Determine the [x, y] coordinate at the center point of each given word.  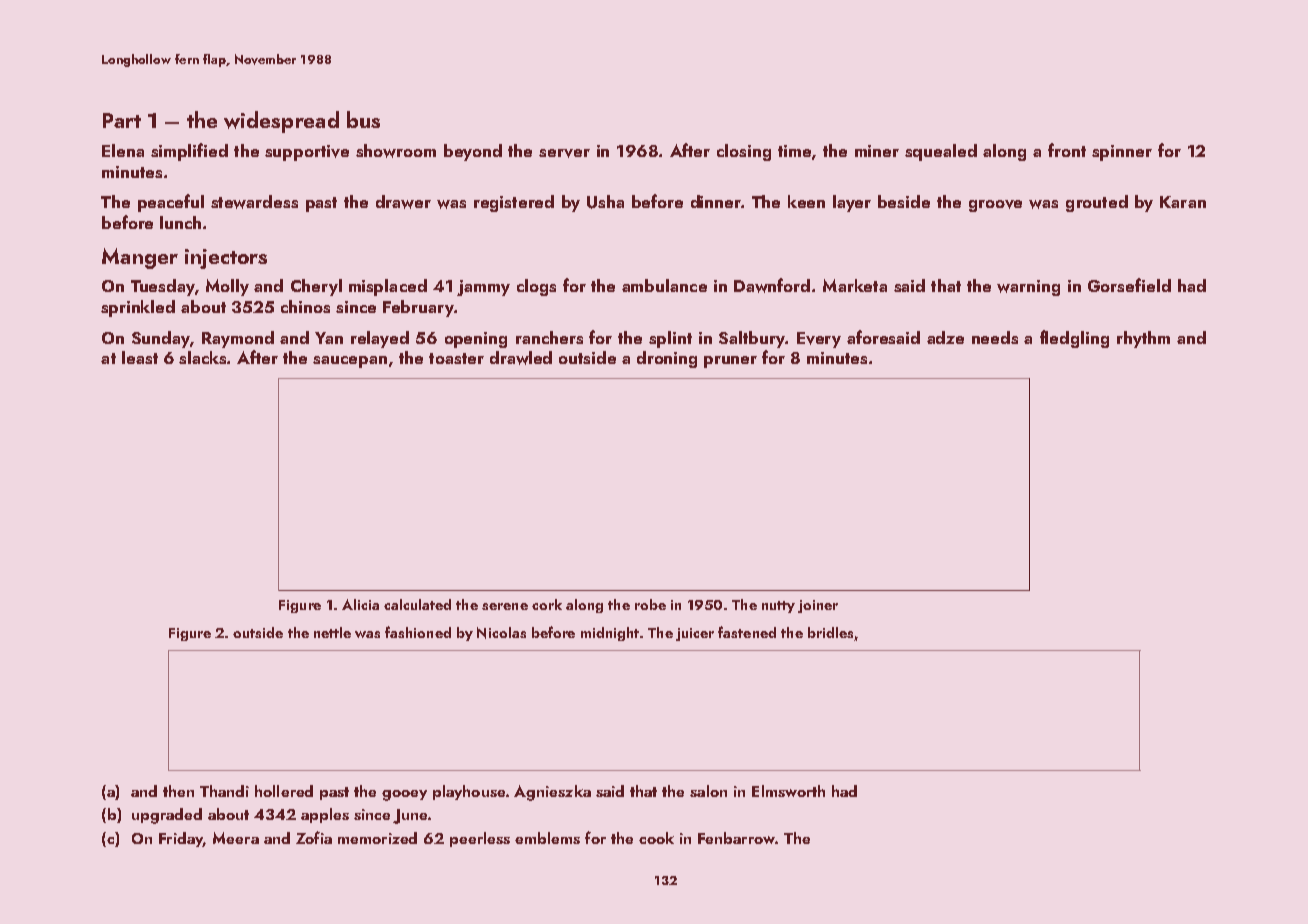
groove [995, 206]
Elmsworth [788, 791]
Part [122, 120]
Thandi [224, 791]
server [564, 153]
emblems [547, 838]
